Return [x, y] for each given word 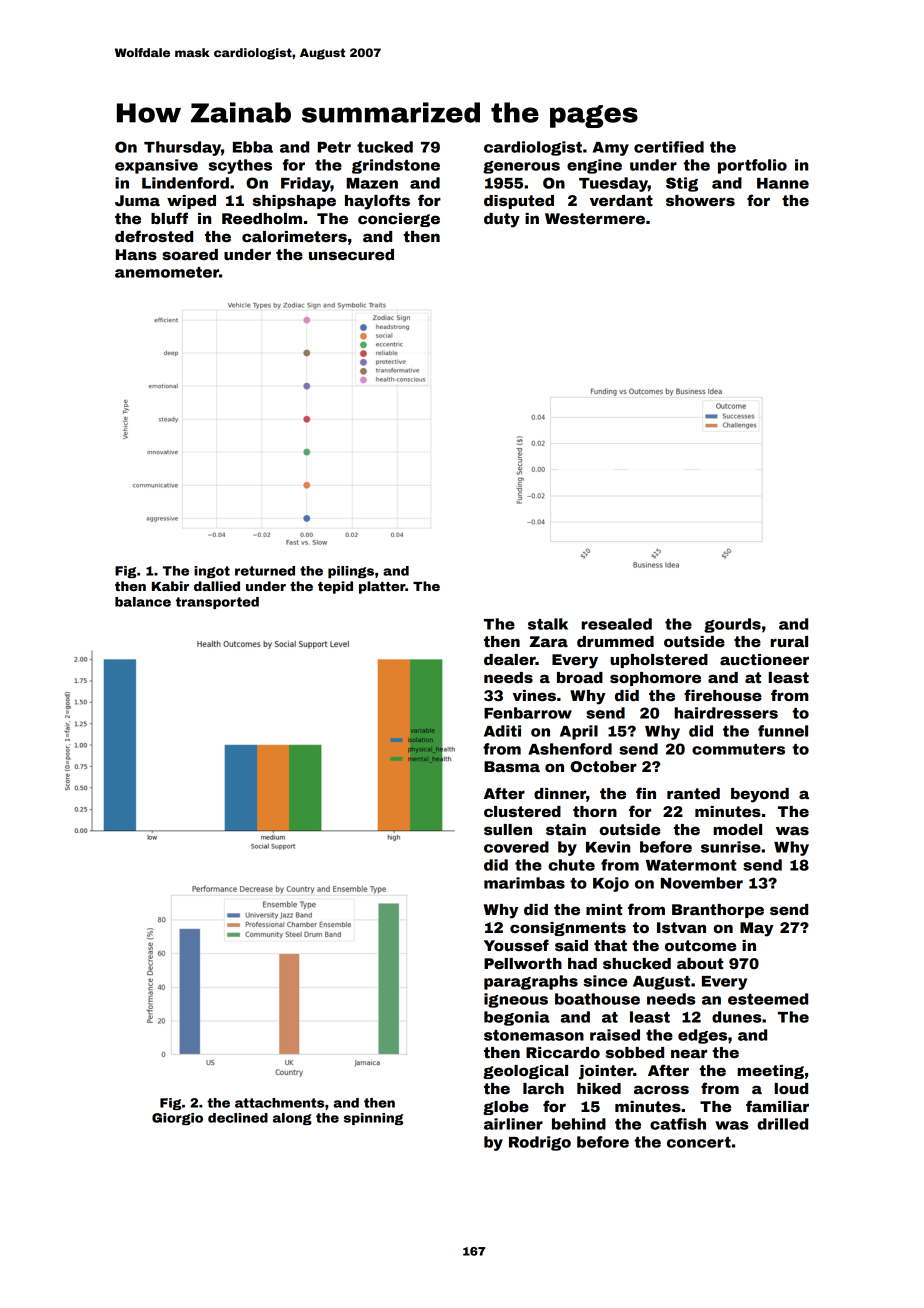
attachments [279, 1103]
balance [143, 602]
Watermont [691, 865]
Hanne [783, 183]
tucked [385, 147]
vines [534, 695]
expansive [156, 166]
